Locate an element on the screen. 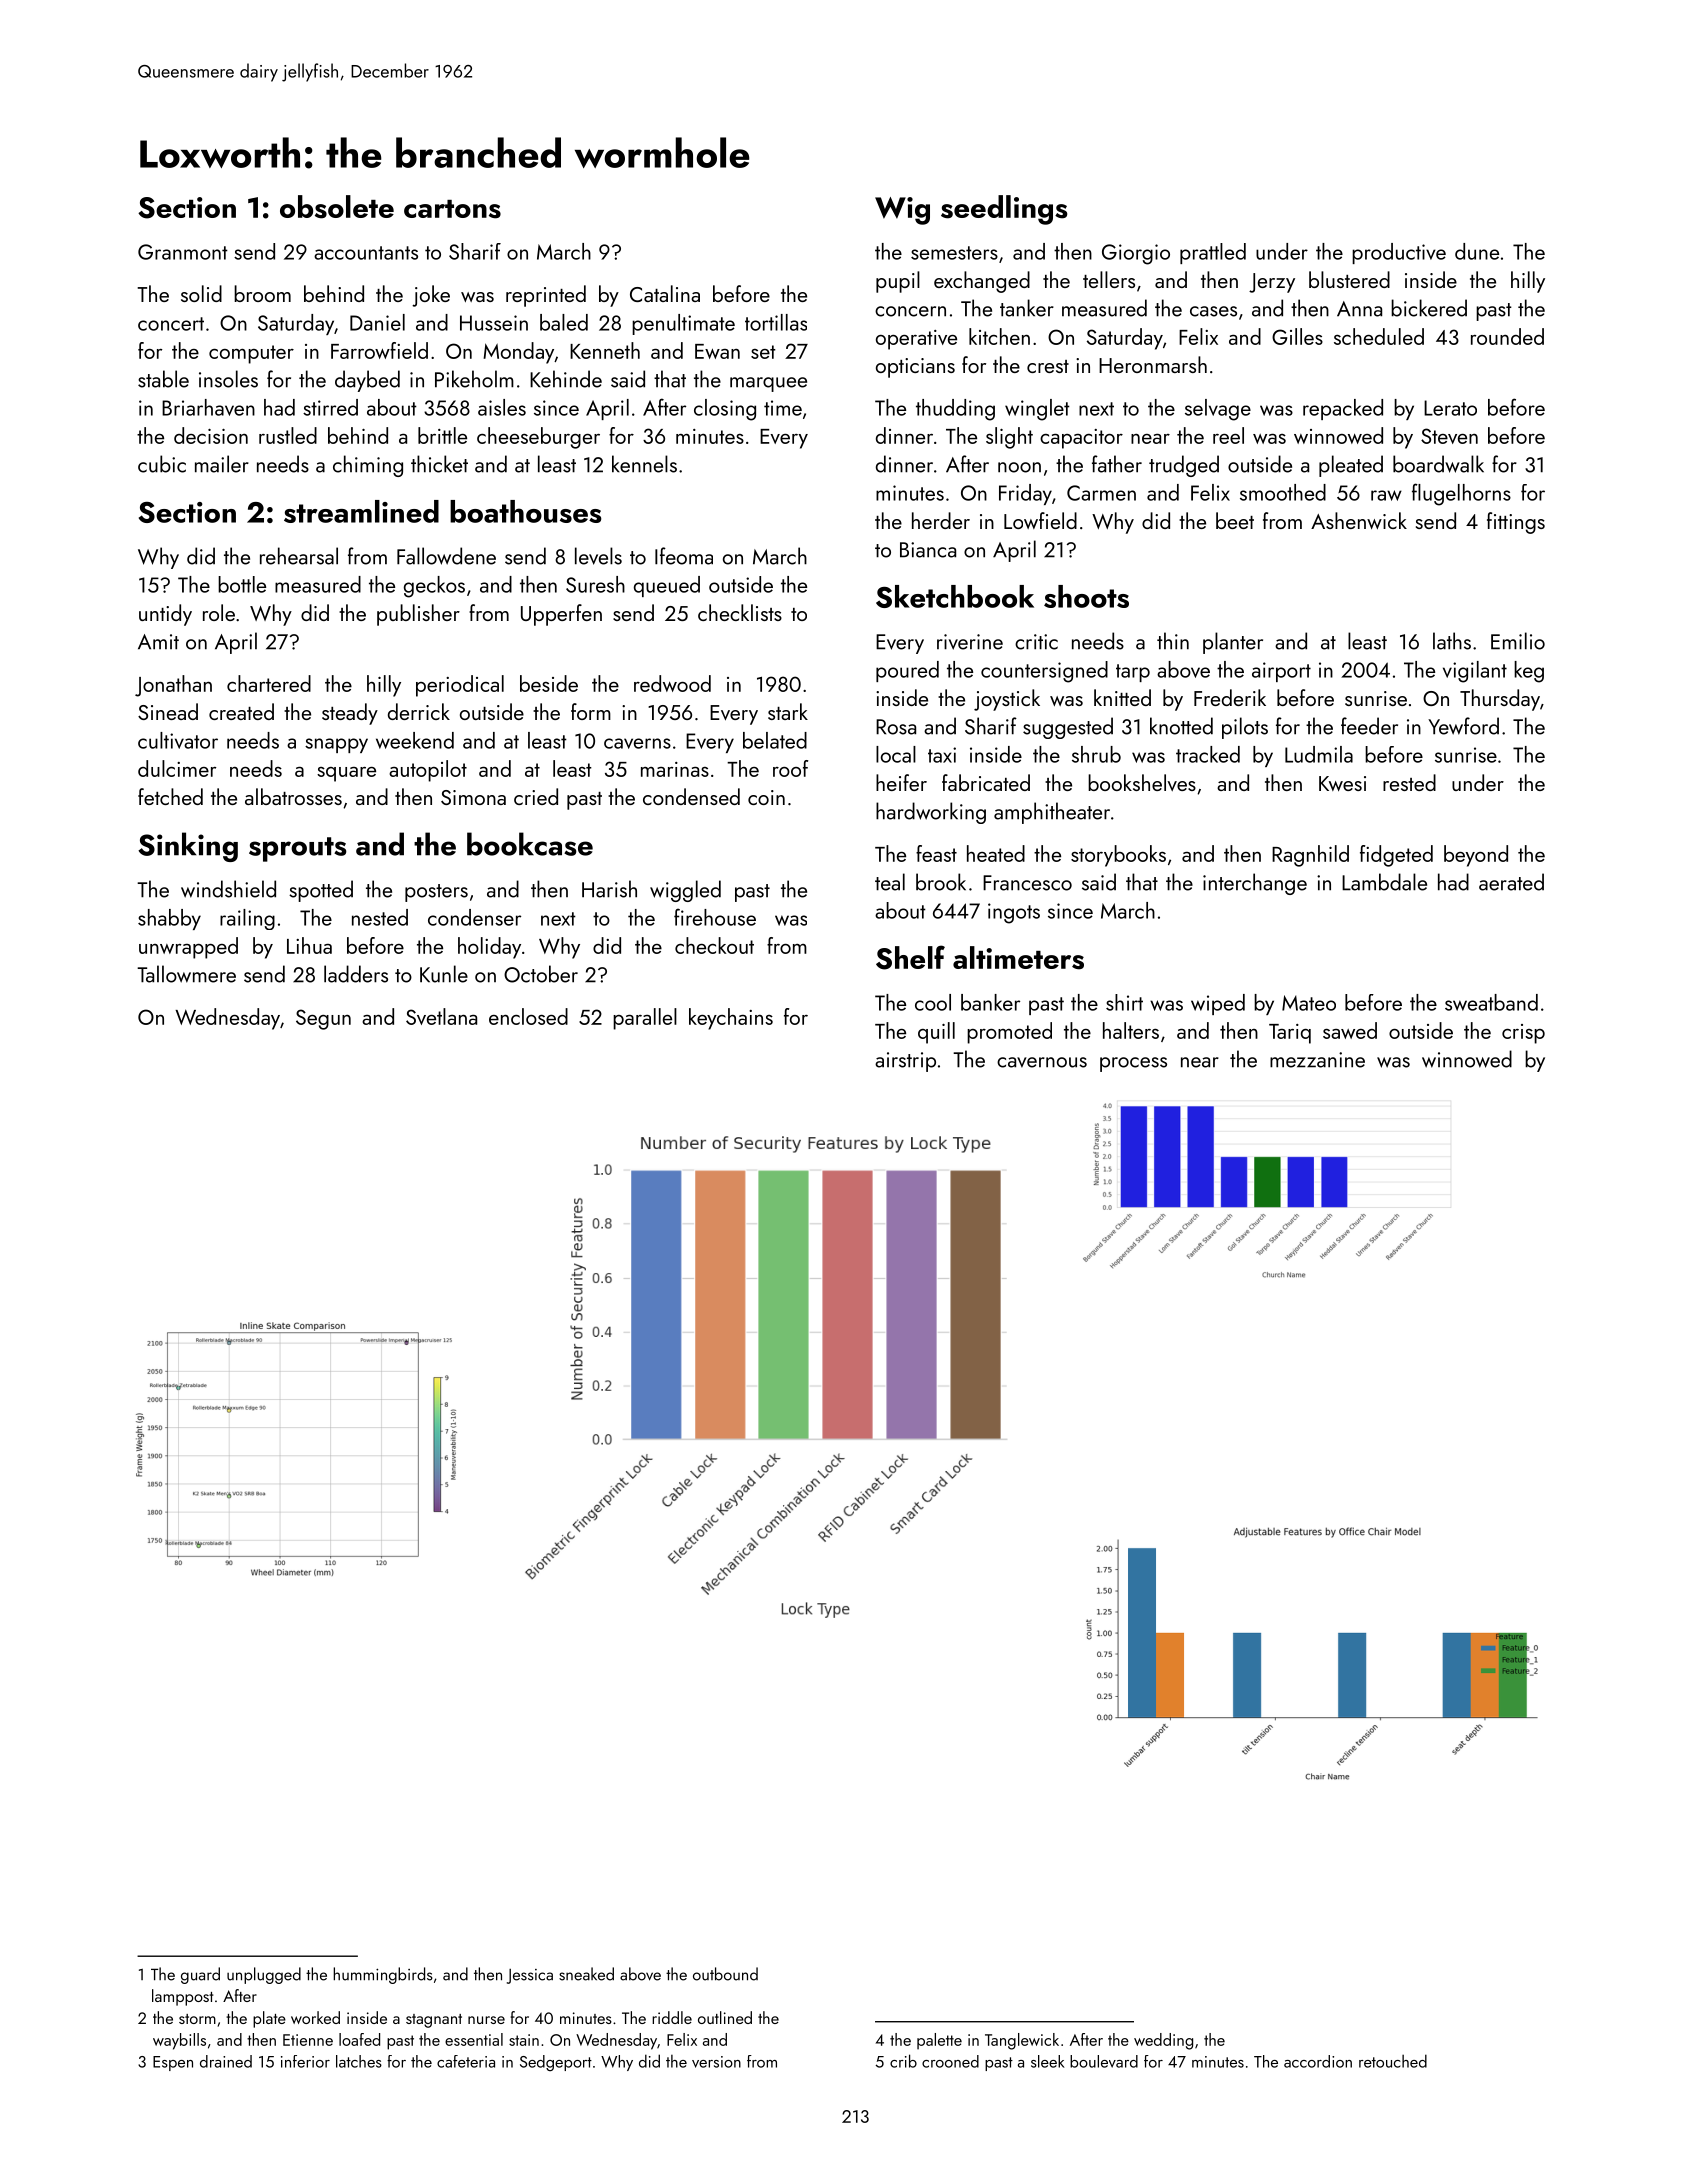  mezzanine is located at coordinates (1317, 1060).
